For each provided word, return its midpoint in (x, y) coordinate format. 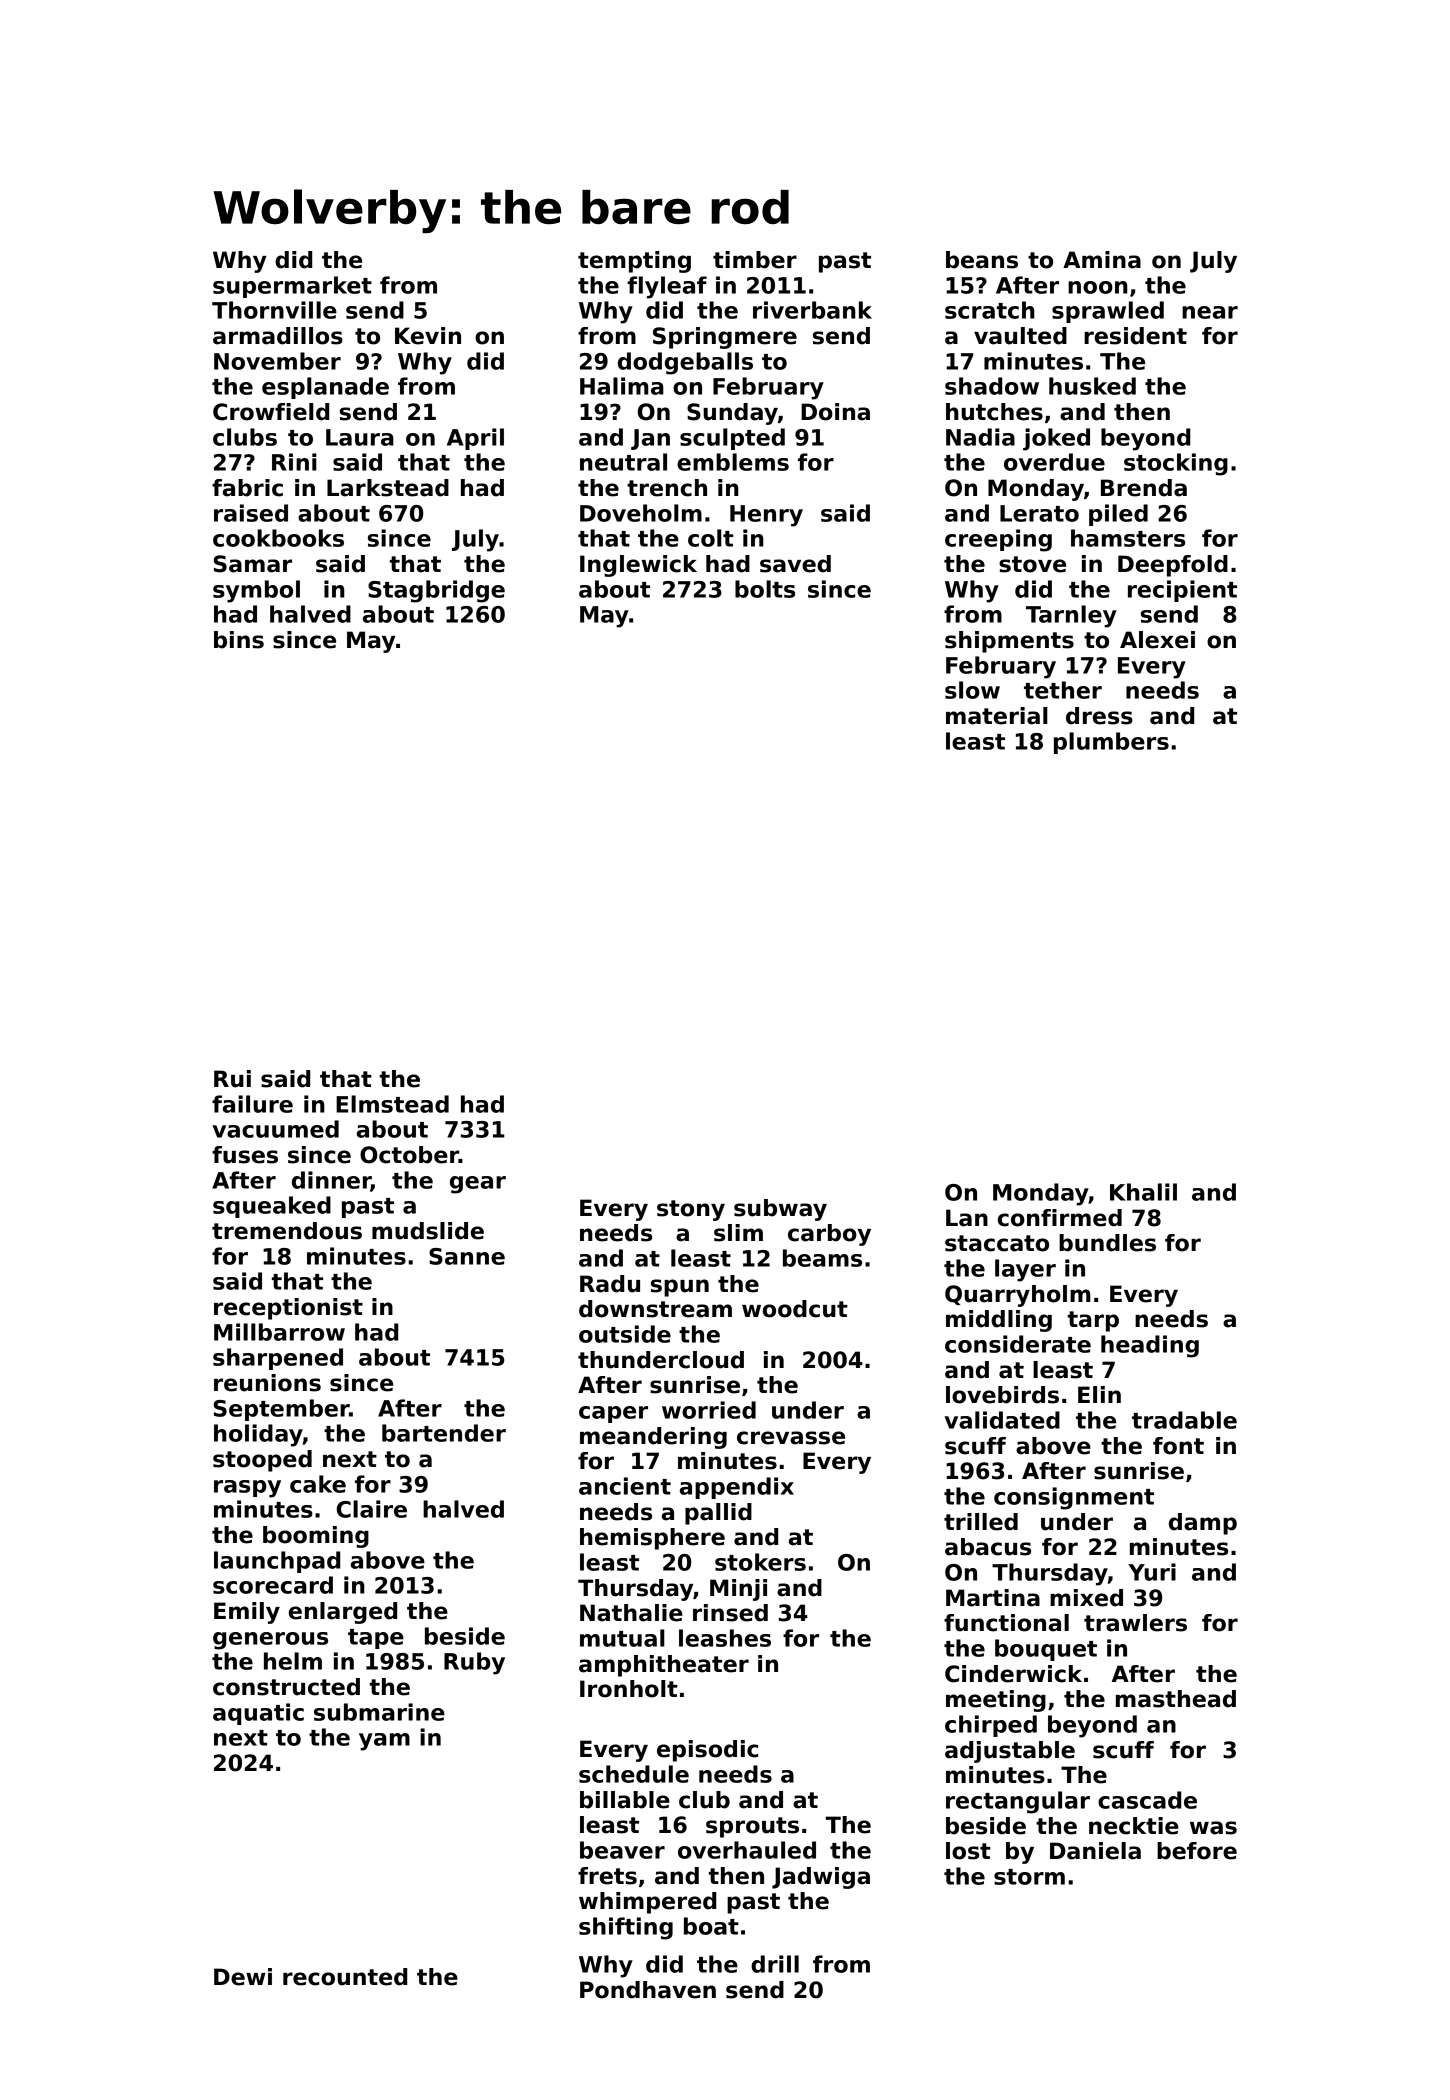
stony (691, 1210)
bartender (444, 1433)
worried (709, 1410)
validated (1002, 1420)
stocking (1176, 464)
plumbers (1111, 743)
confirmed (1060, 1218)
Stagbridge (436, 591)
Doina (835, 412)
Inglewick (638, 566)
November (277, 361)
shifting (626, 1928)
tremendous (287, 1231)
